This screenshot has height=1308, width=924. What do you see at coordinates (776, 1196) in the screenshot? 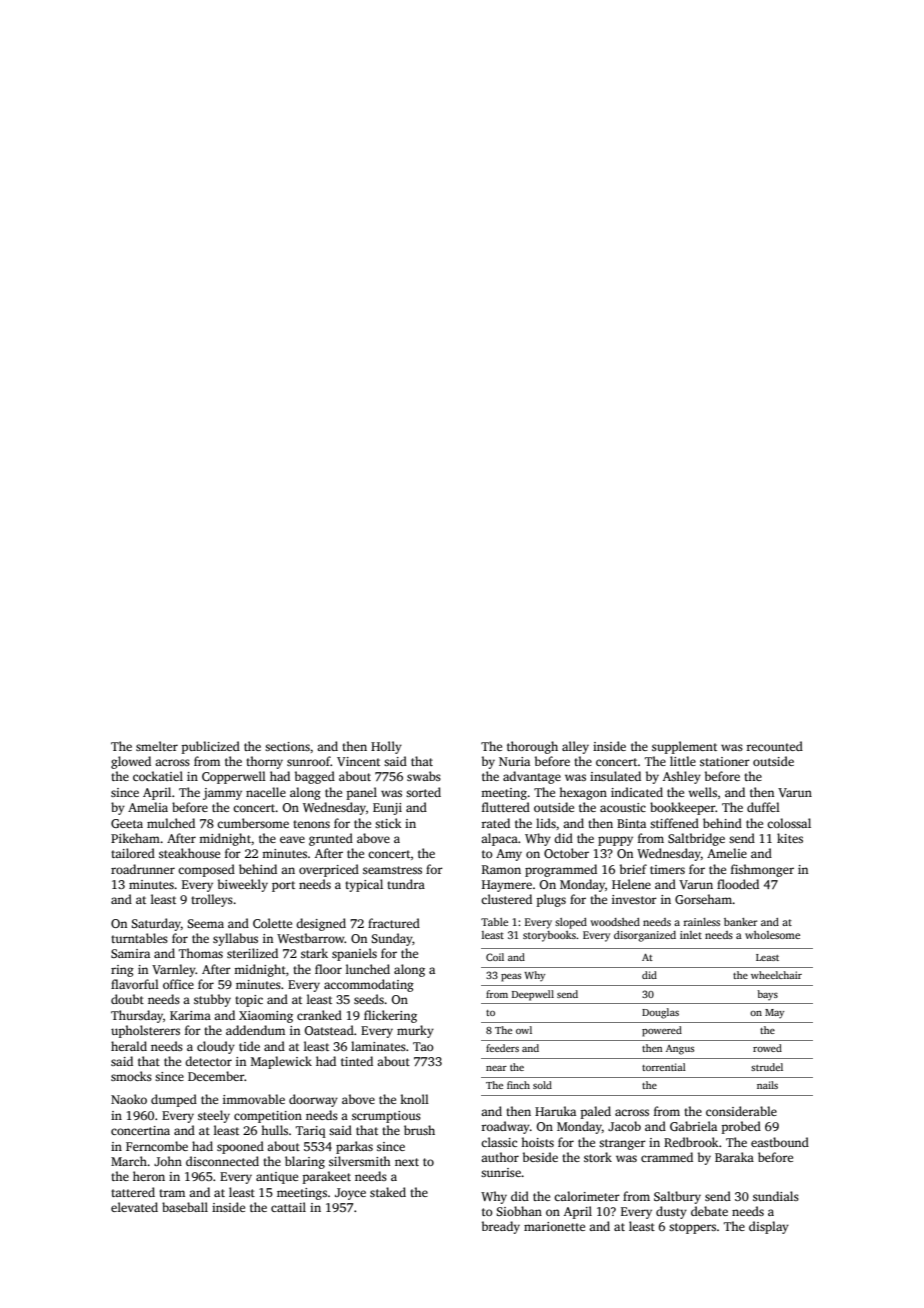
I see `sundials` at bounding box center [776, 1196].
